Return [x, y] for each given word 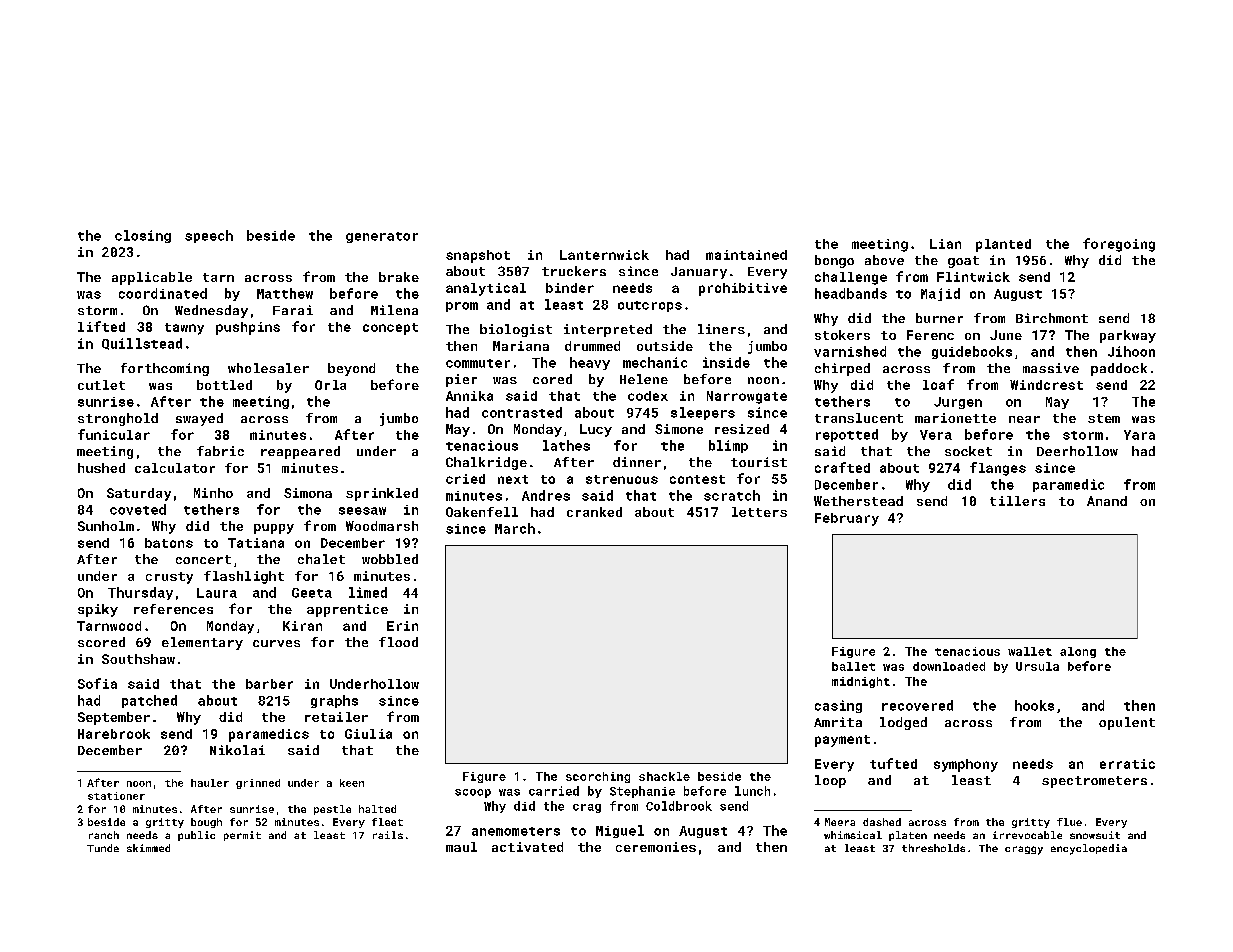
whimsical [853, 835]
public [196, 836]
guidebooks [972, 352]
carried [554, 791]
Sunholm [106, 526]
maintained [746, 255]
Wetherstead [858, 501]
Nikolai [237, 750]
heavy [590, 363]
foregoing [1119, 245]
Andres [546, 495]
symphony [966, 765]
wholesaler [268, 368]
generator [382, 237]
